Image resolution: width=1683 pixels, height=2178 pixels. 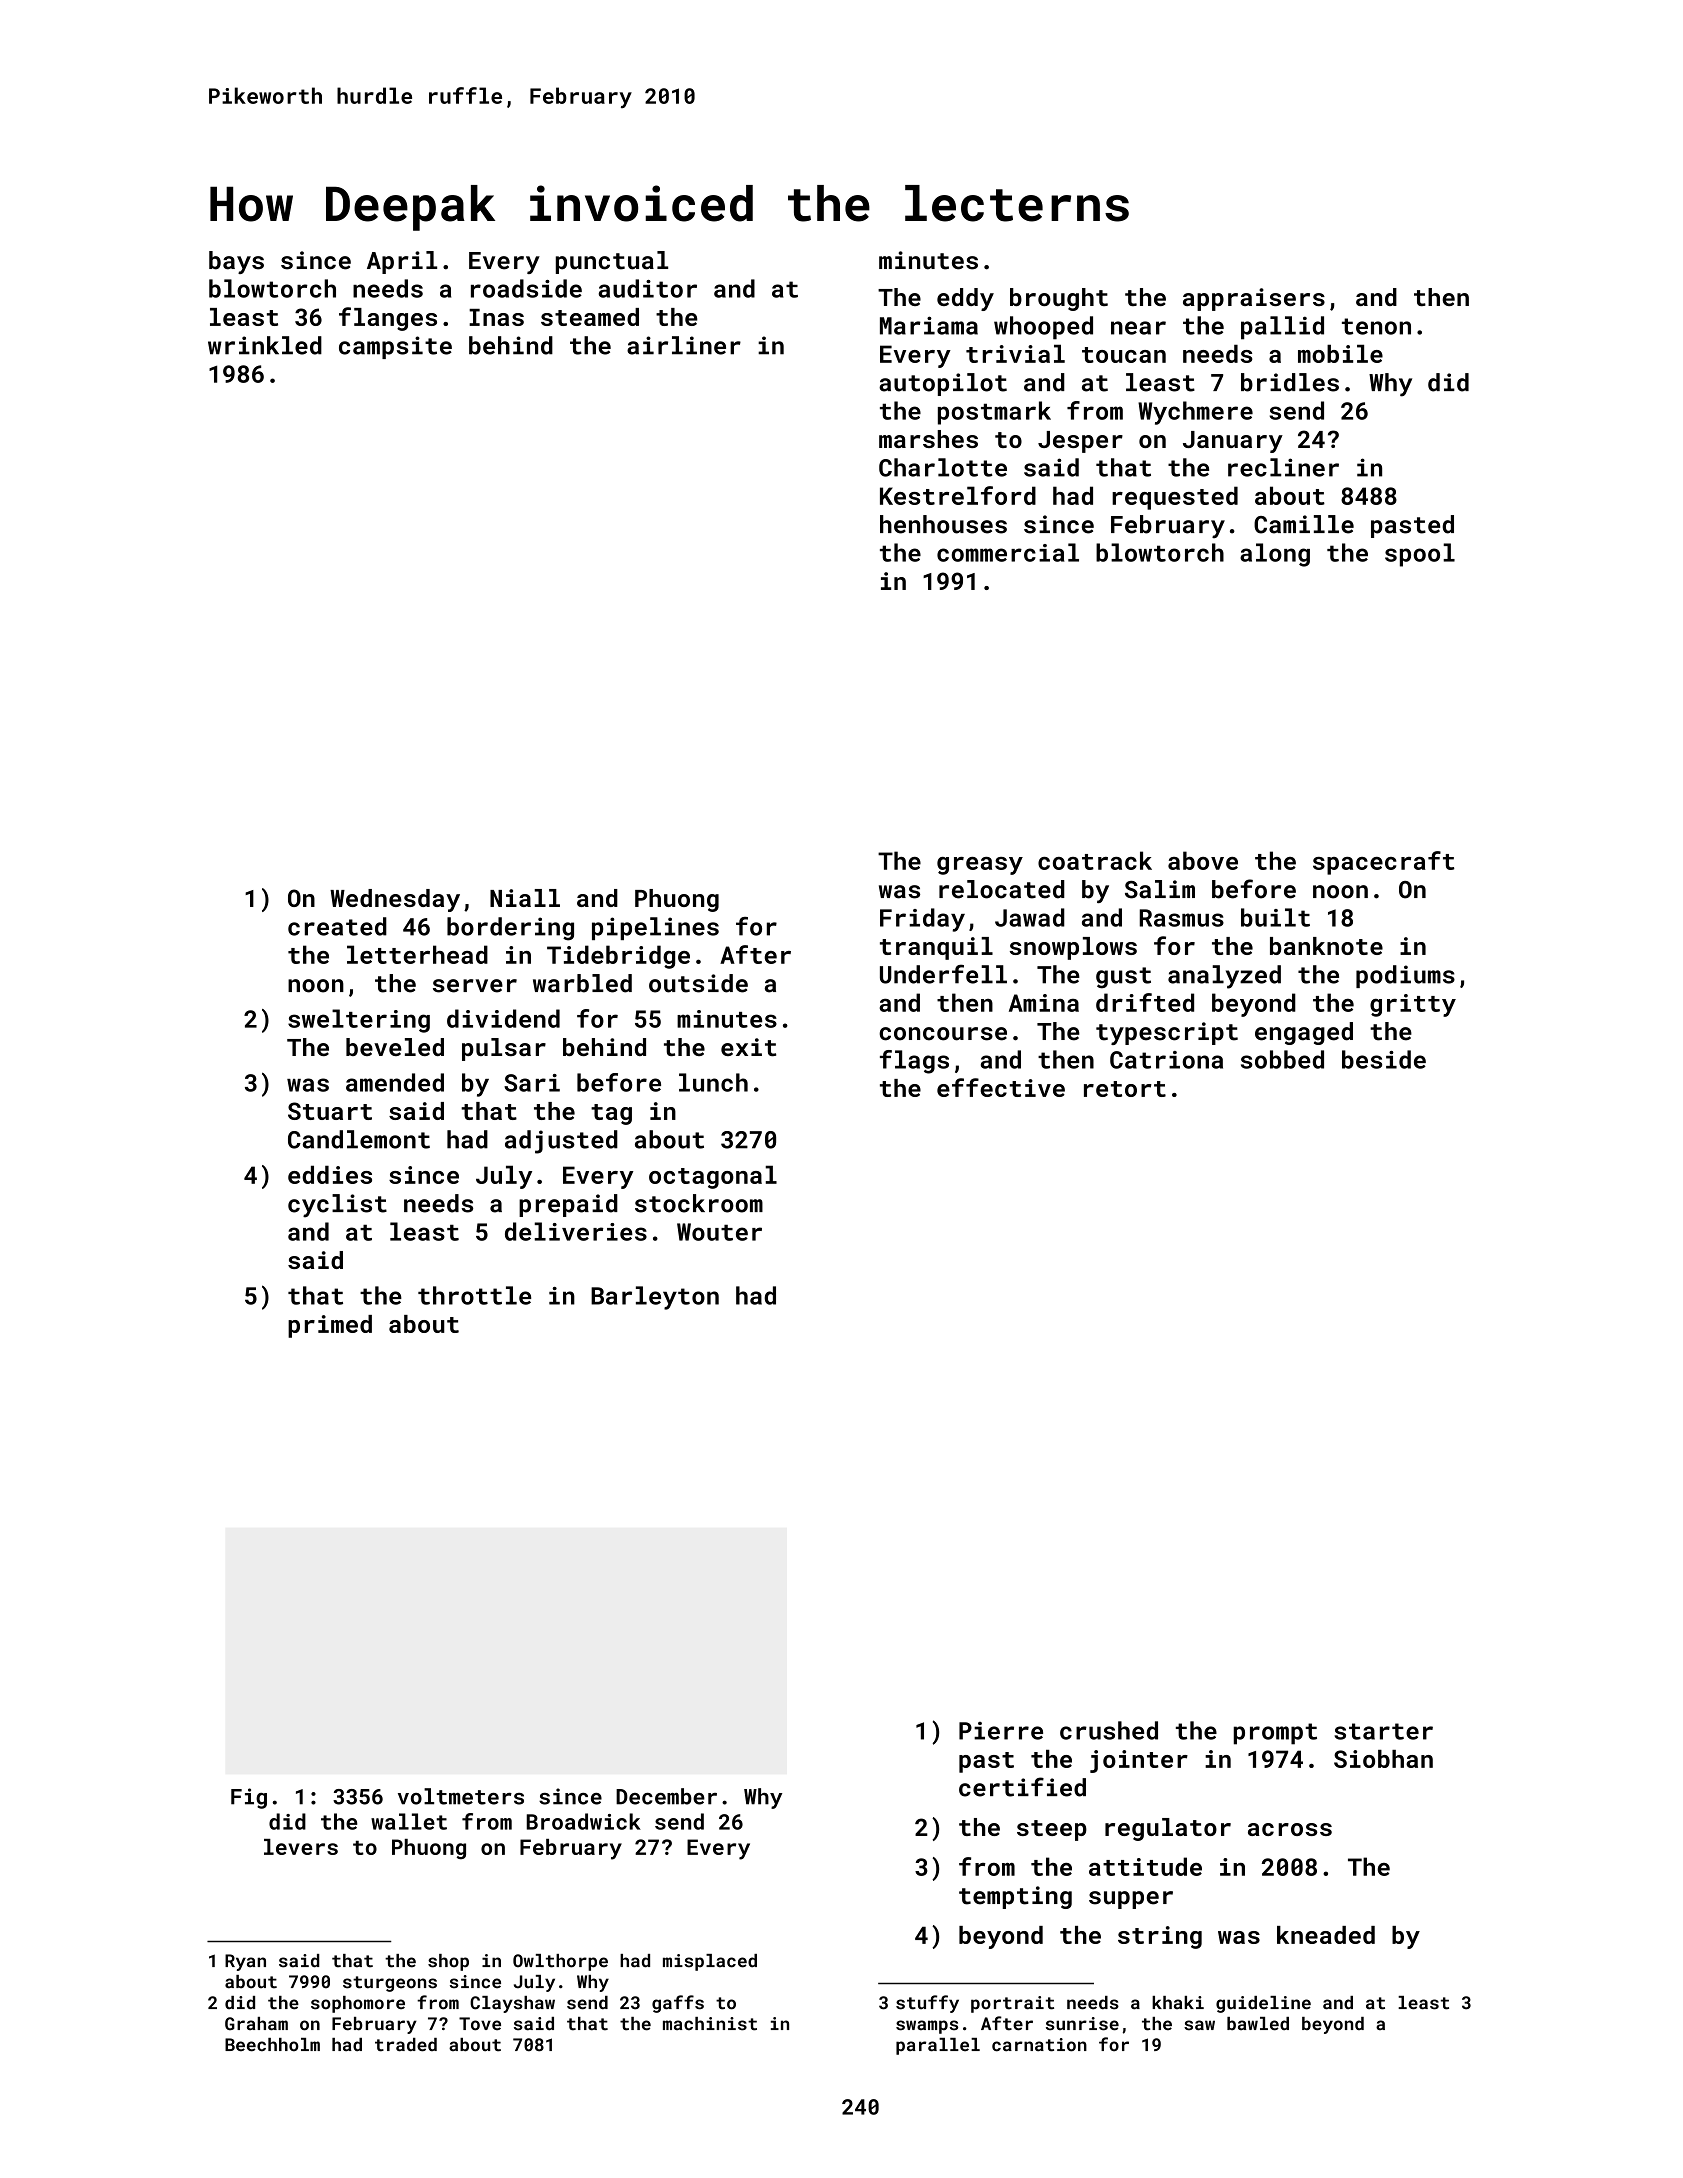 I want to click on campsite, so click(x=395, y=347).
